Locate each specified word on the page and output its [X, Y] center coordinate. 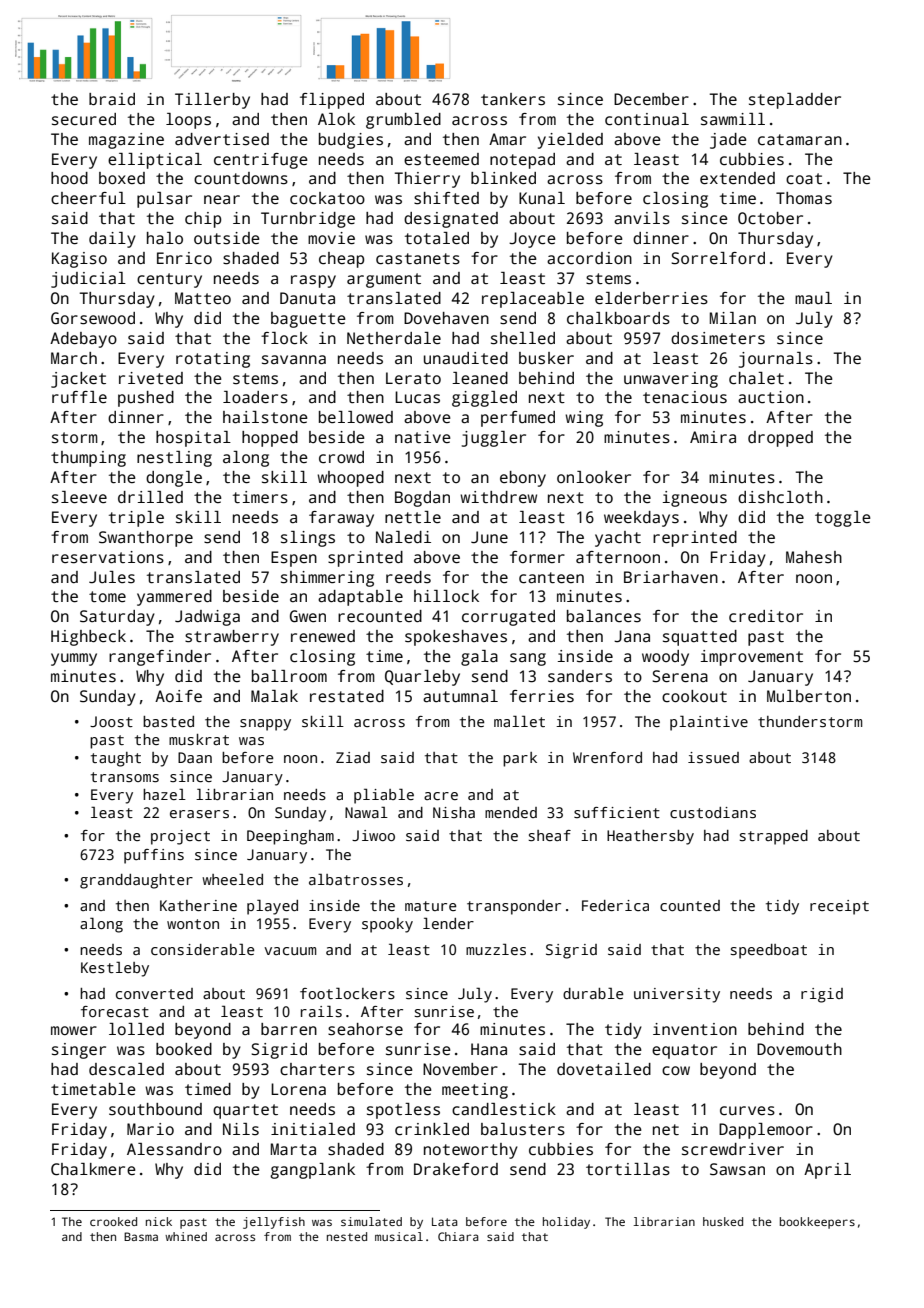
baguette [308, 320]
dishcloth [780, 497]
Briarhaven [671, 577]
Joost [111, 721]
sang [528, 659]
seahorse [365, 1029]
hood [69, 178]
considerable [203, 949]
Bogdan [422, 499]
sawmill [733, 119]
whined [186, 1236]
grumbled [403, 121]
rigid [822, 995]
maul [813, 298]
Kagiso [79, 260]
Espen [294, 559]
